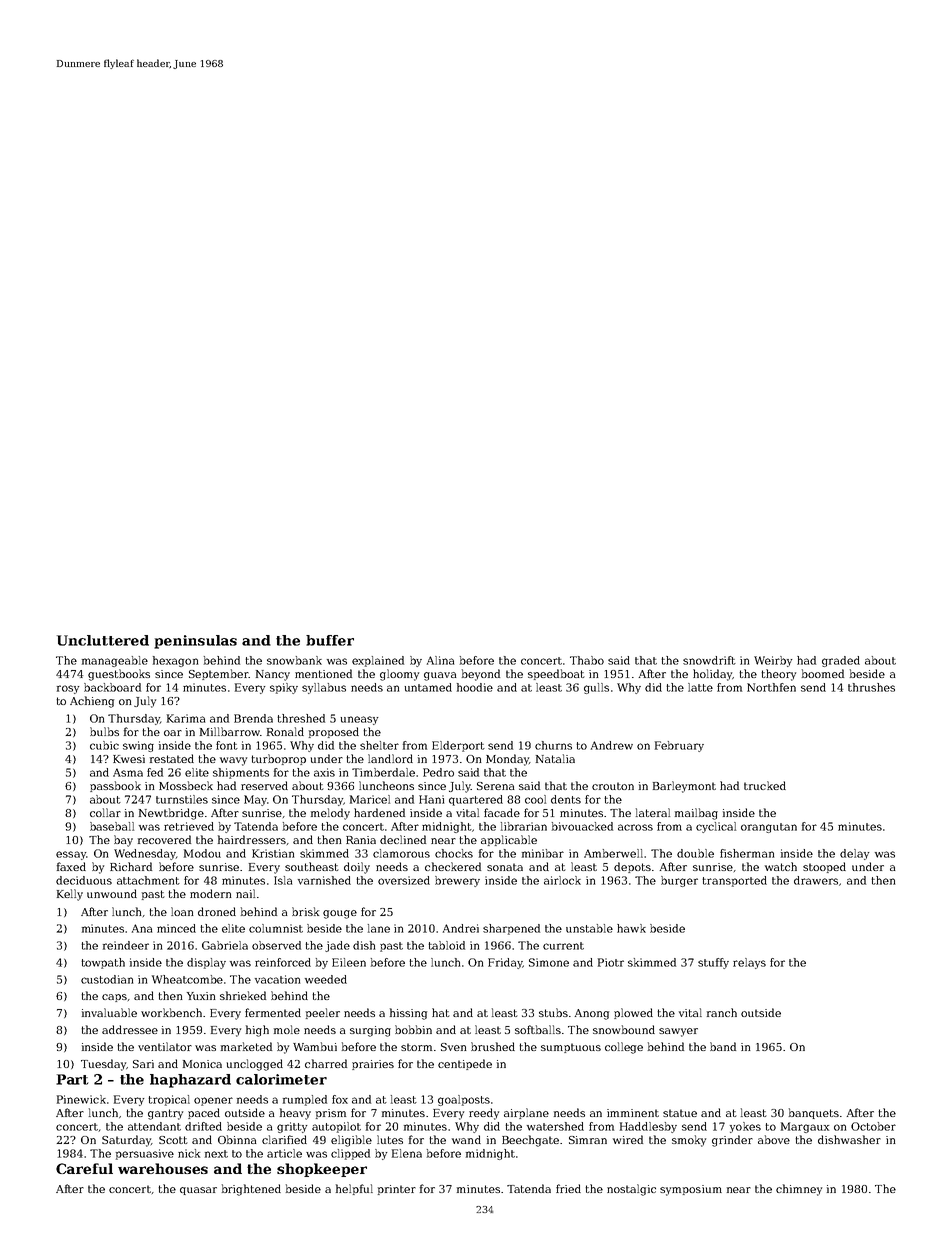 The image size is (952, 1233). What do you see at coordinates (112, 687) in the document?
I see `backboard` at bounding box center [112, 687].
